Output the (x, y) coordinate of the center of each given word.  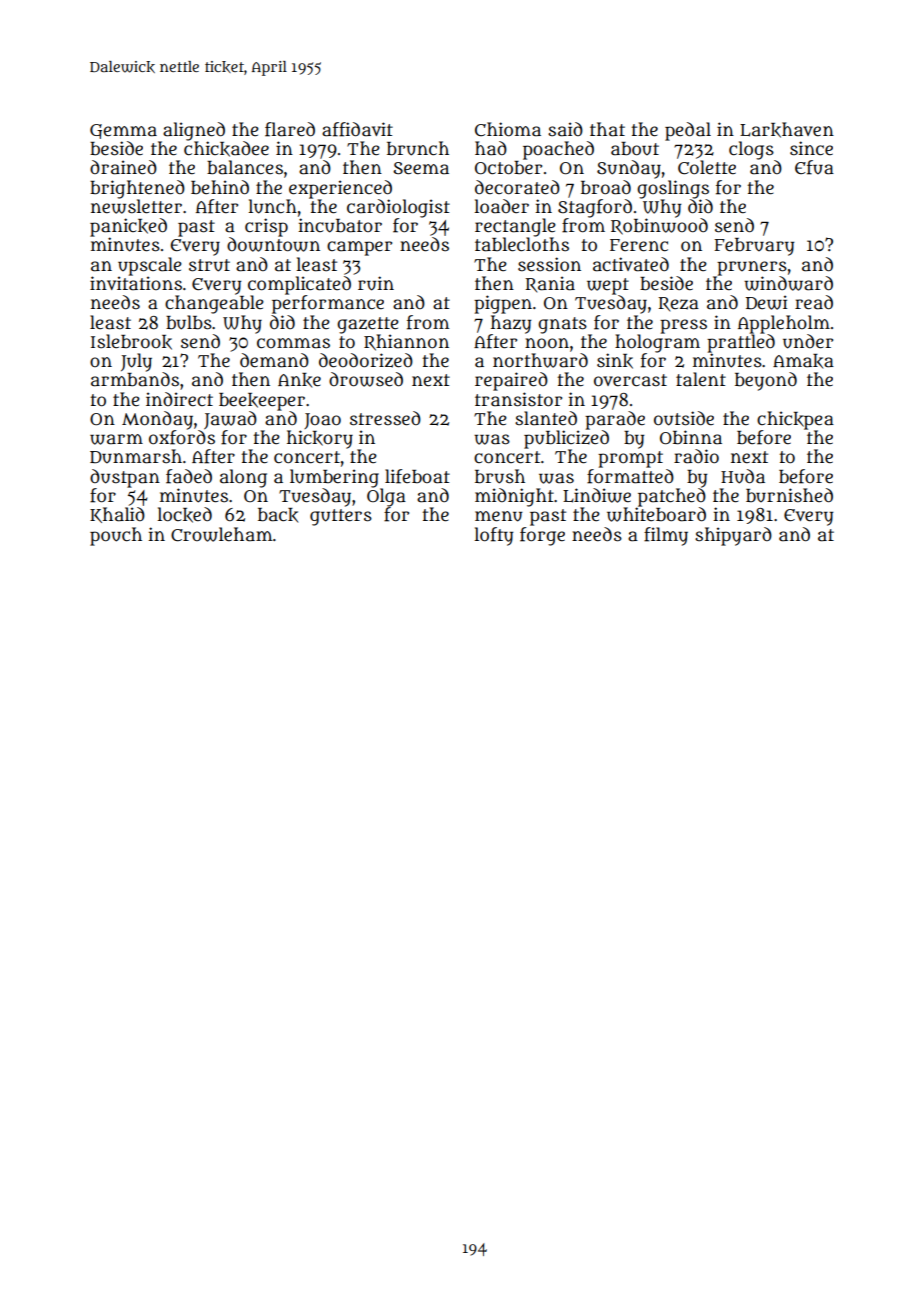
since (811, 148)
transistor (518, 399)
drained (123, 167)
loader (502, 206)
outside (684, 418)
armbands (135, 379)
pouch (116, 536)
